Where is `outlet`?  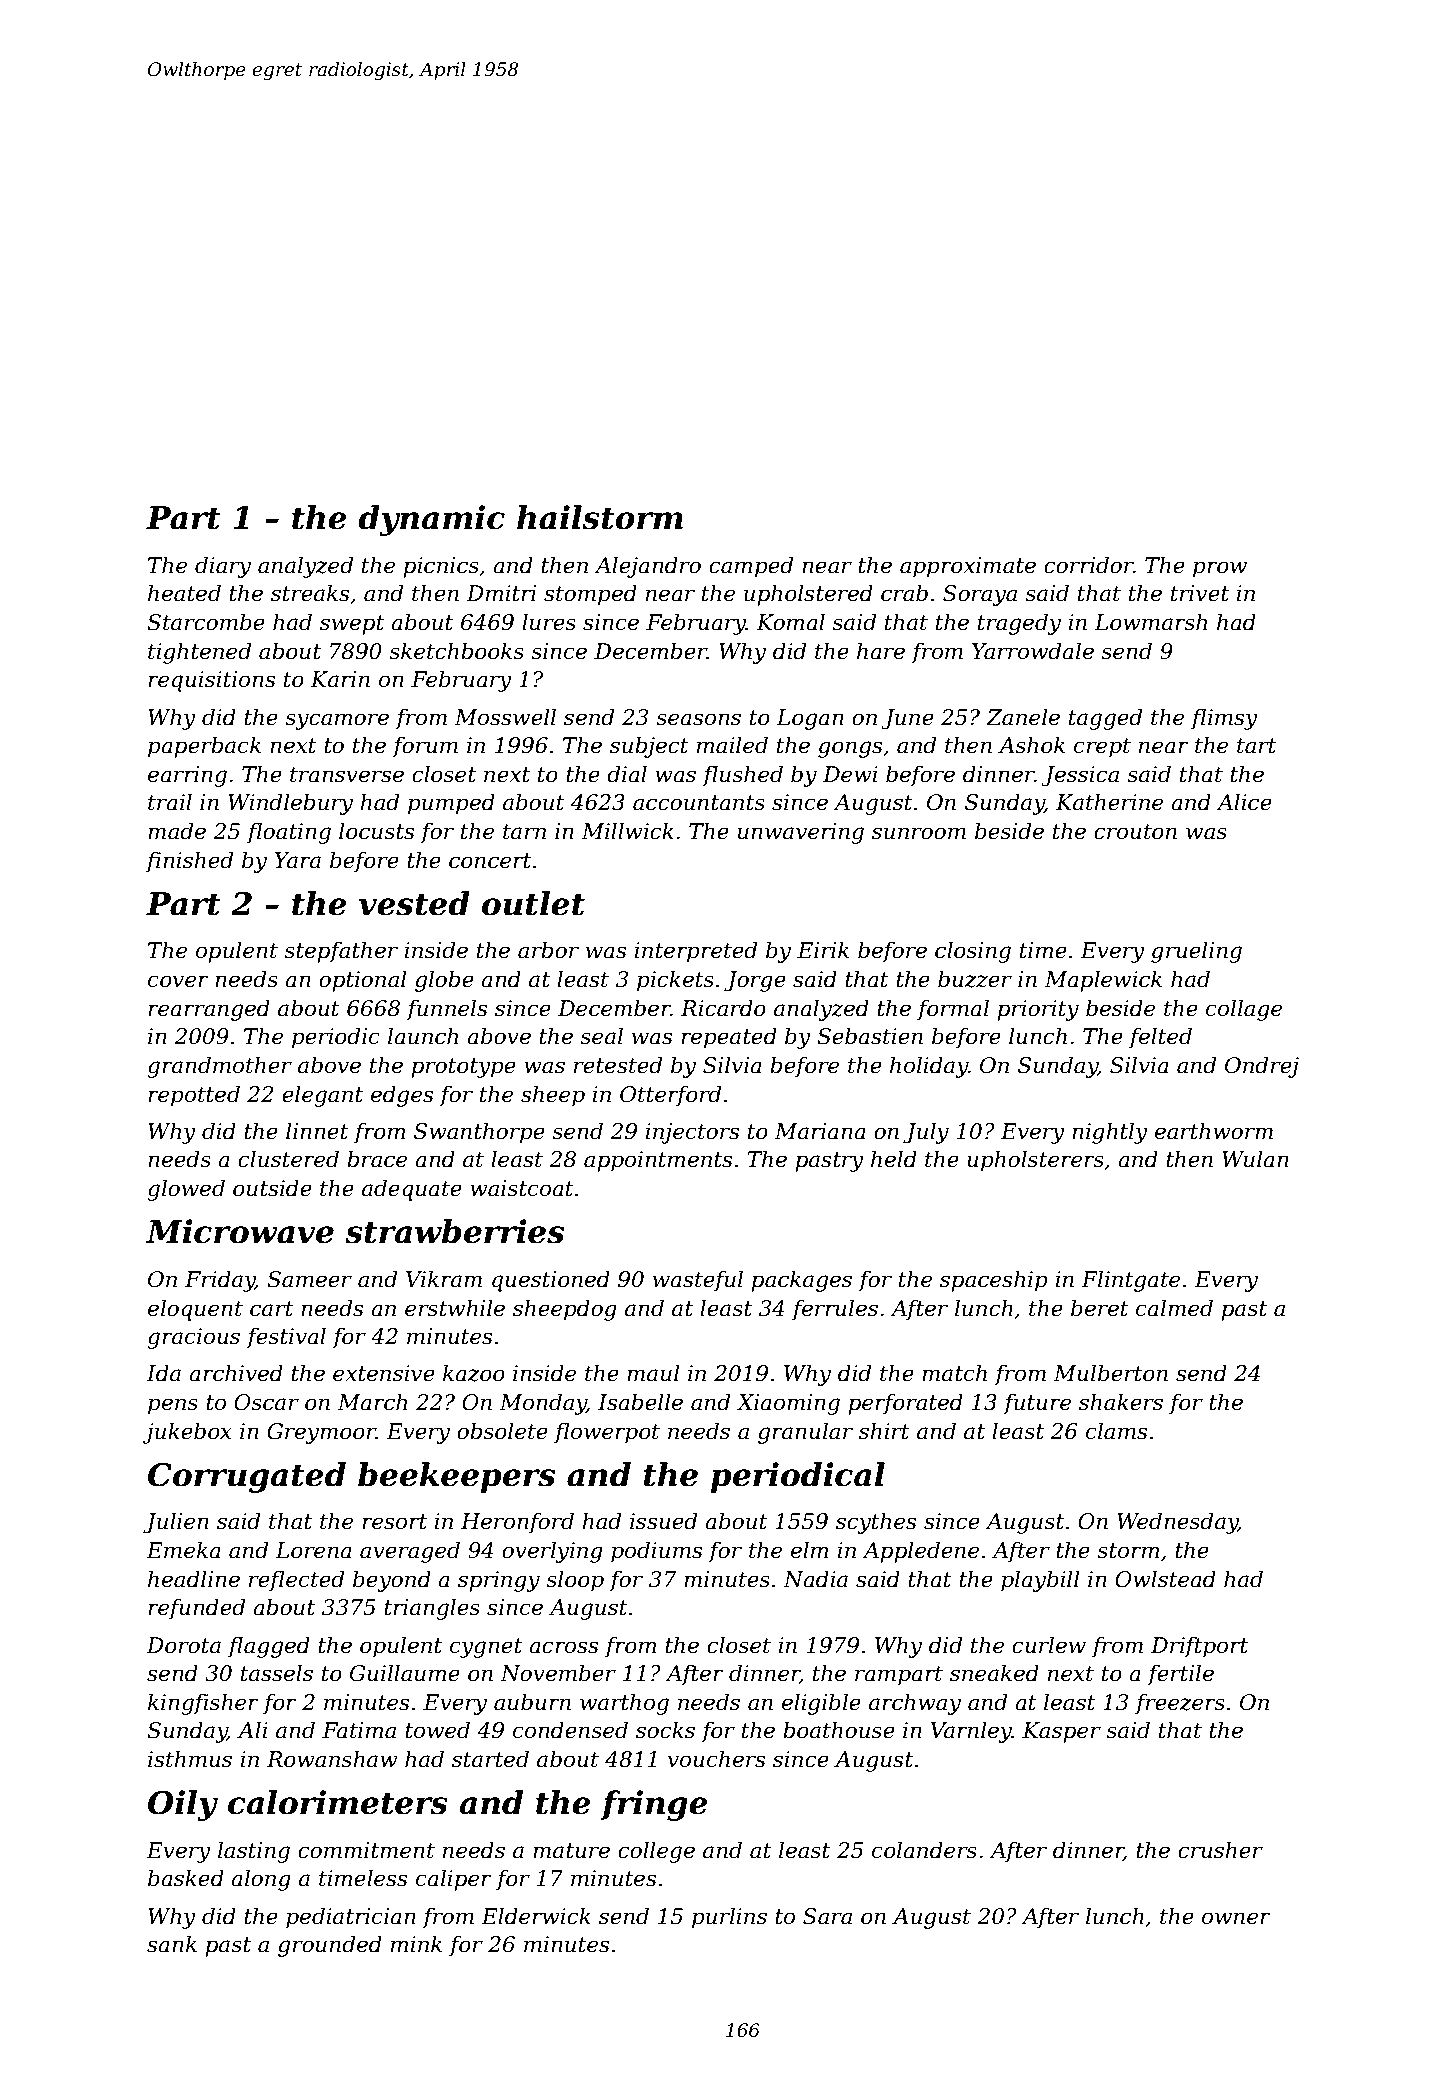
outlet is located at coordinates (533, 903).
